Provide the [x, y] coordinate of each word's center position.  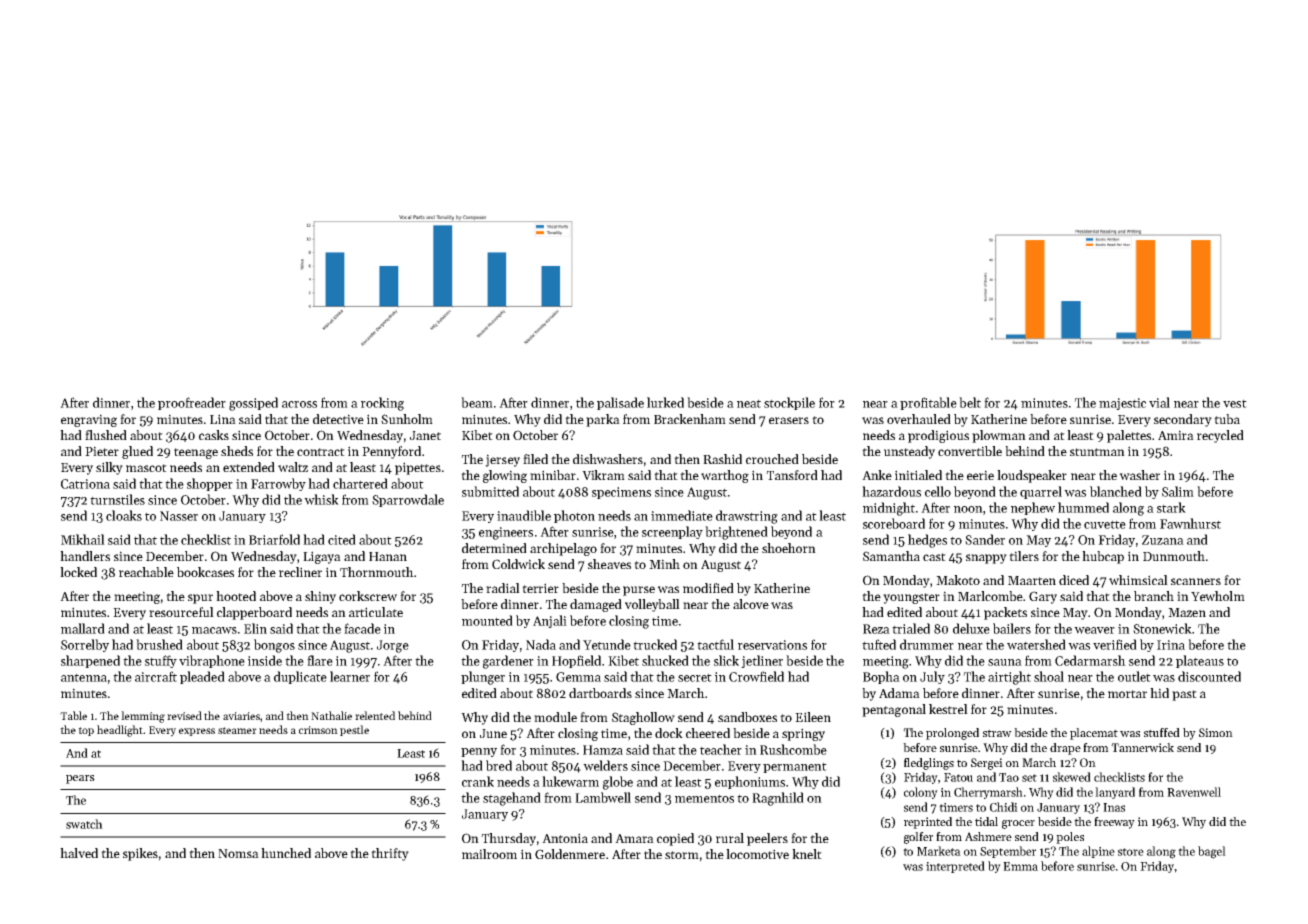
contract [321, 452]
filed [535, 459]
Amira [1176, 435]
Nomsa [238, 853]
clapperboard [254, 613]
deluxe [971, 628]
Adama [899, 693]
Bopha [881, 677]
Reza [876, 629]
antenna [84, 677]
